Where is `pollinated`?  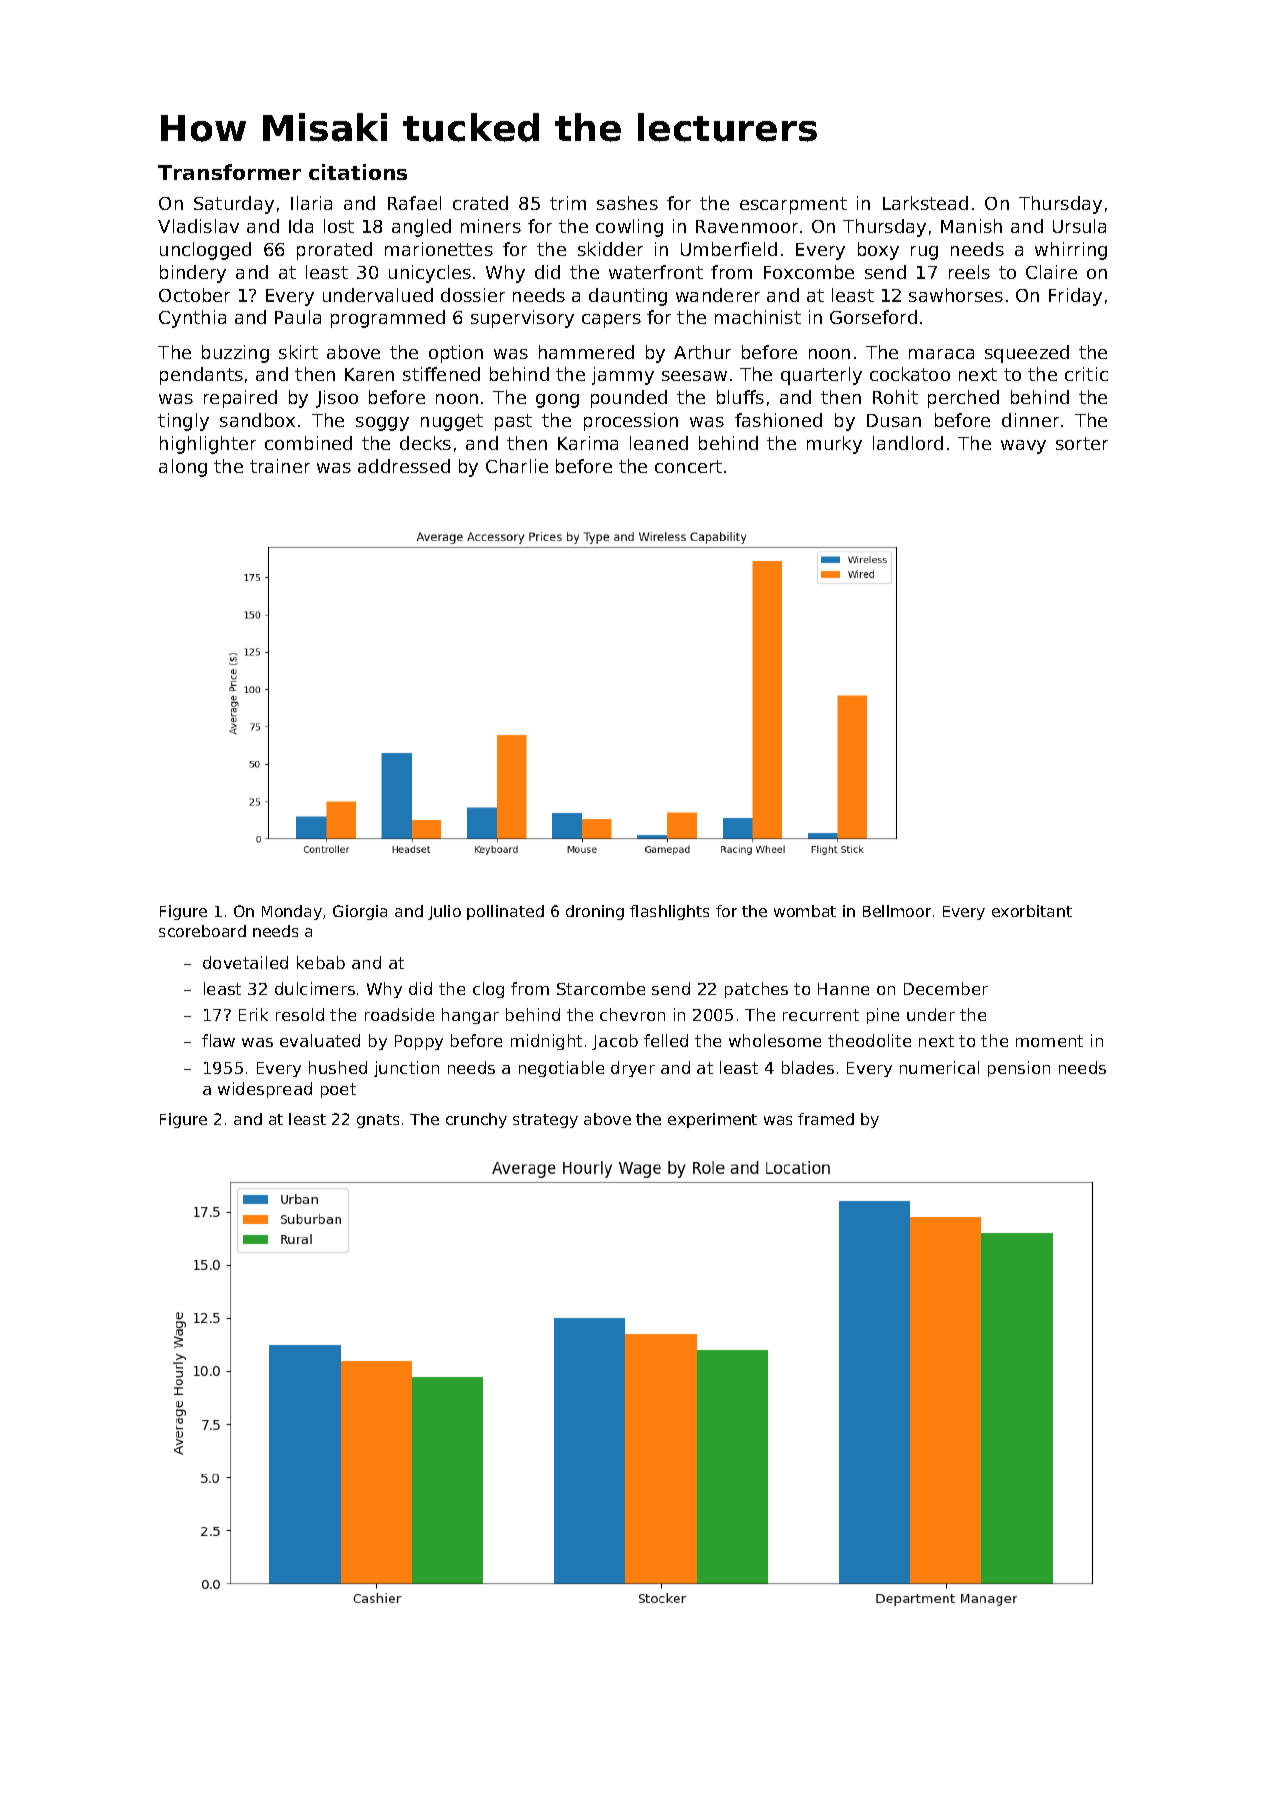
pollinated is located at coordinates (505, 912).
